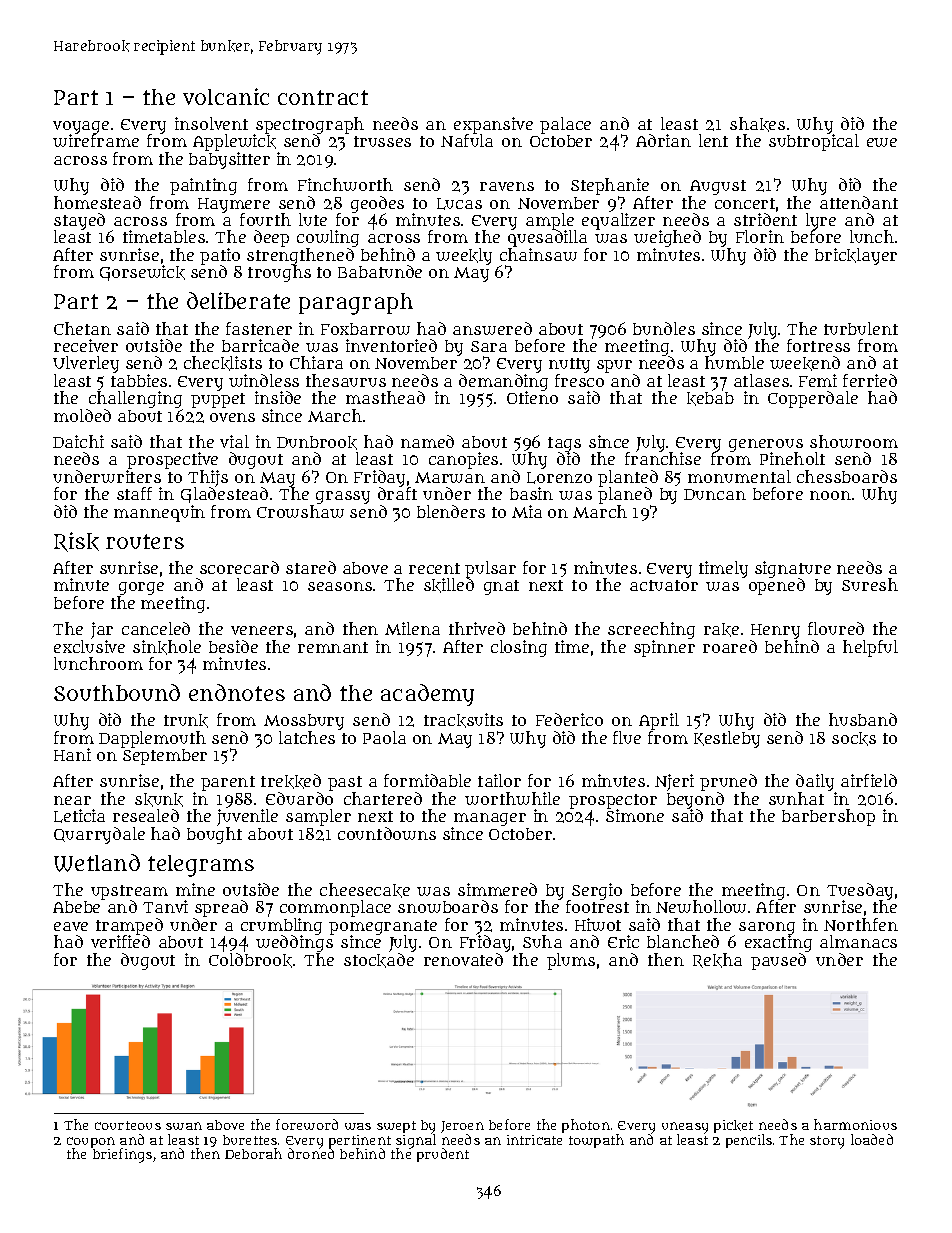  I want to click on flue, so click(627, 737).
